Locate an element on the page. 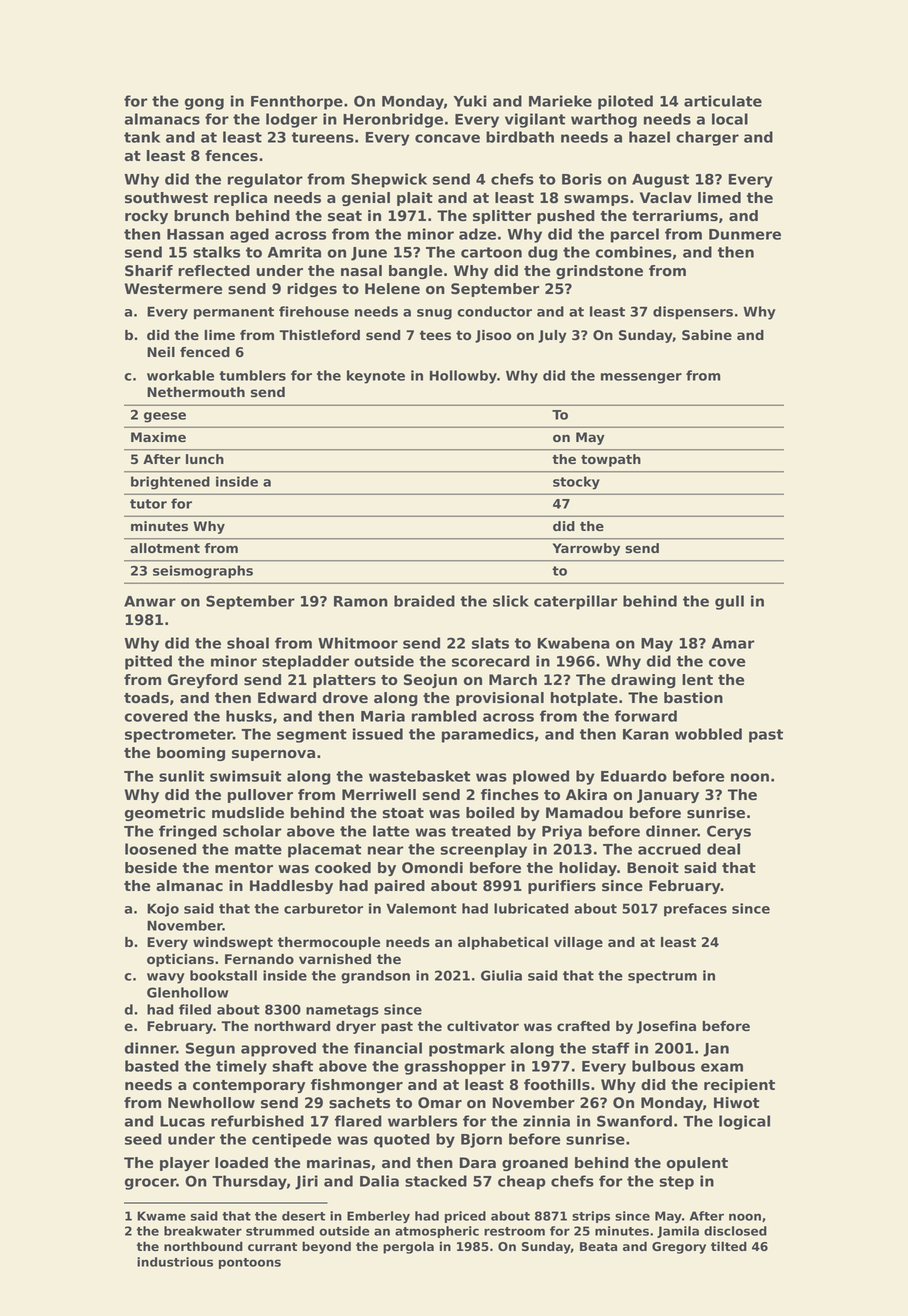  articulate is located at coordinates (723, 101).
